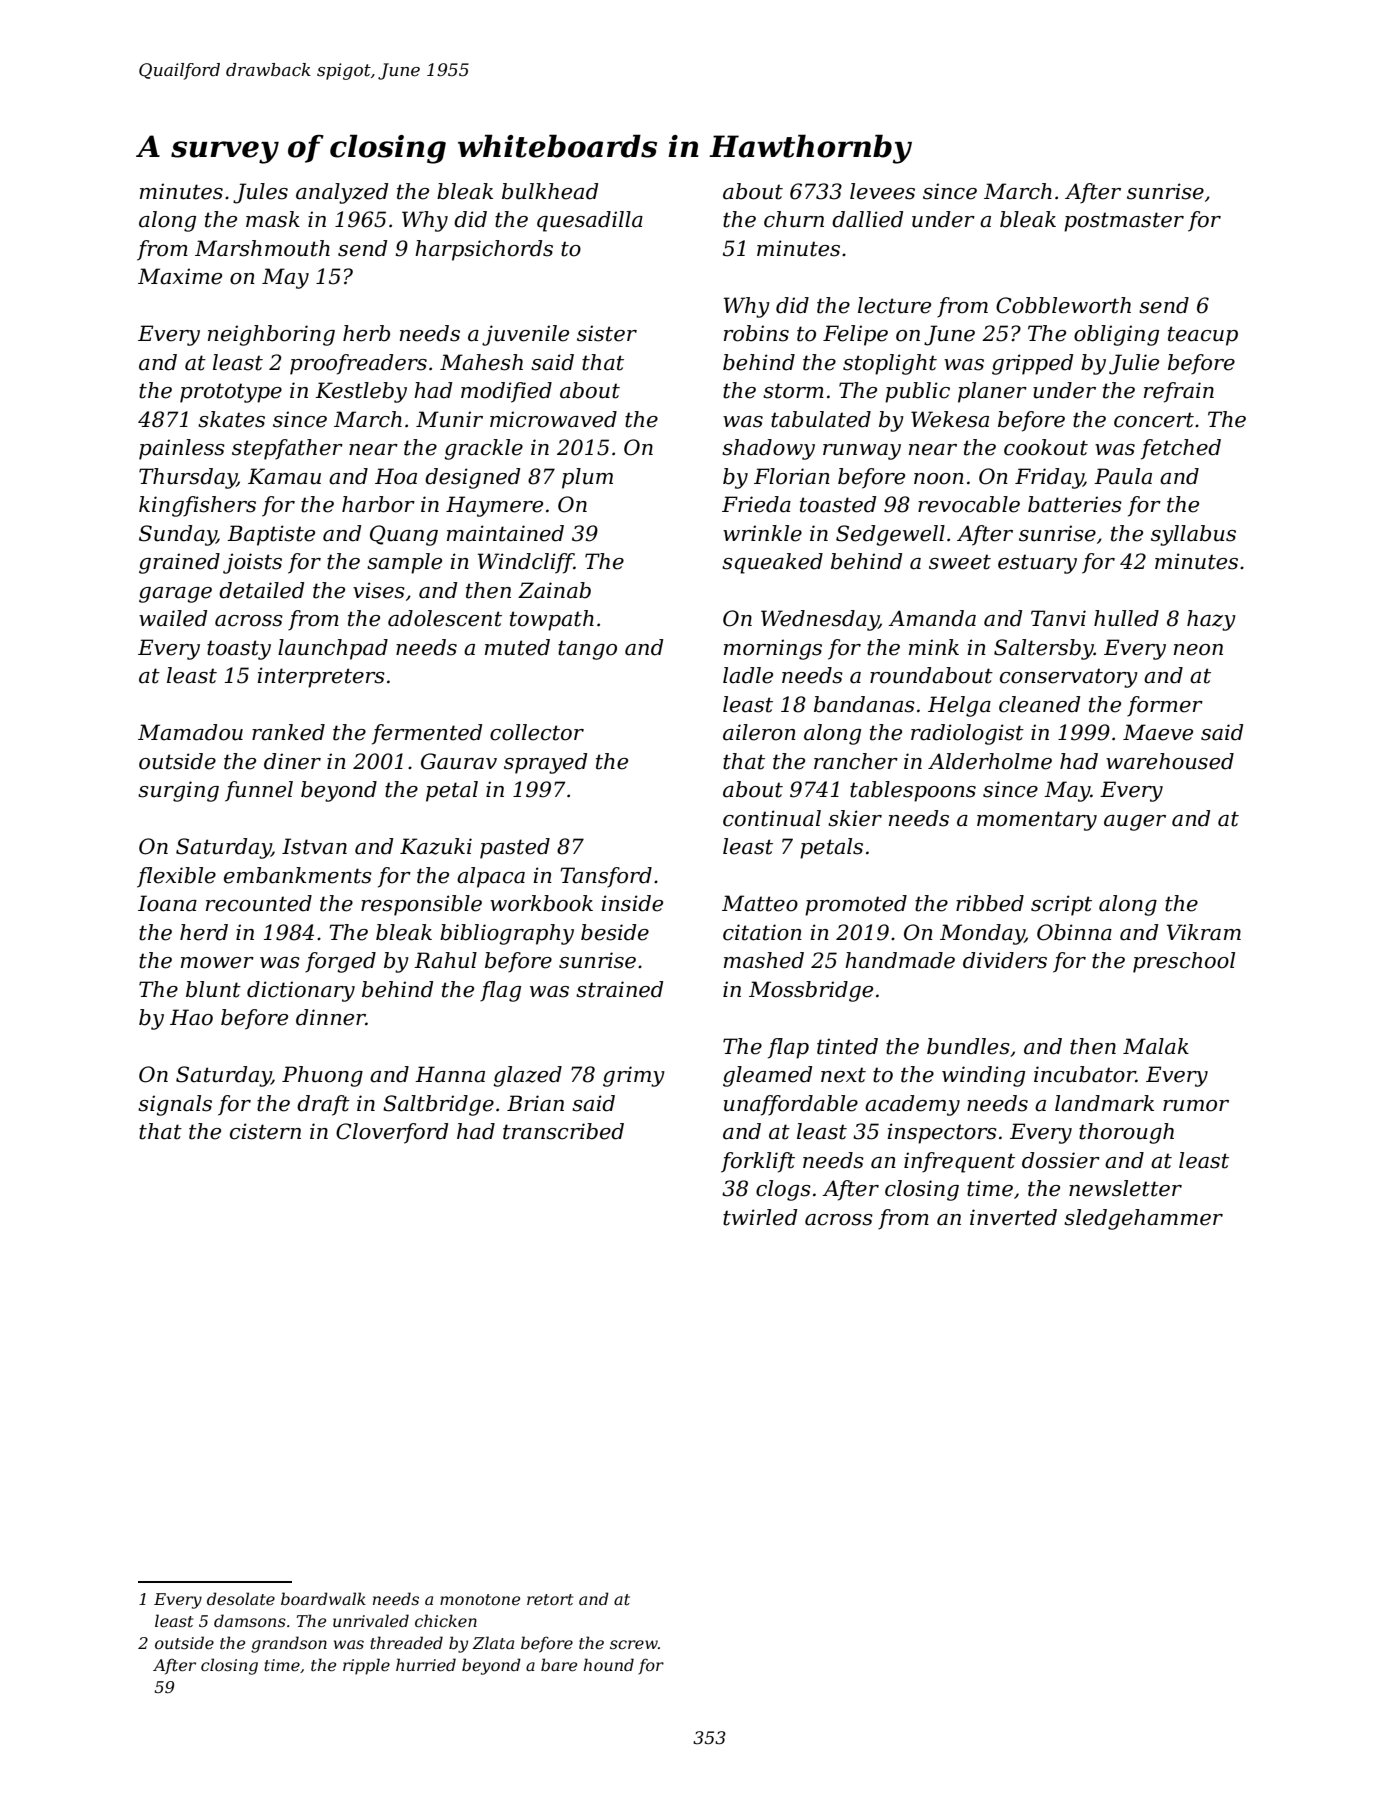 This page has height=1795, width=1387. I want to click on desolate, so click(241, 1598).
